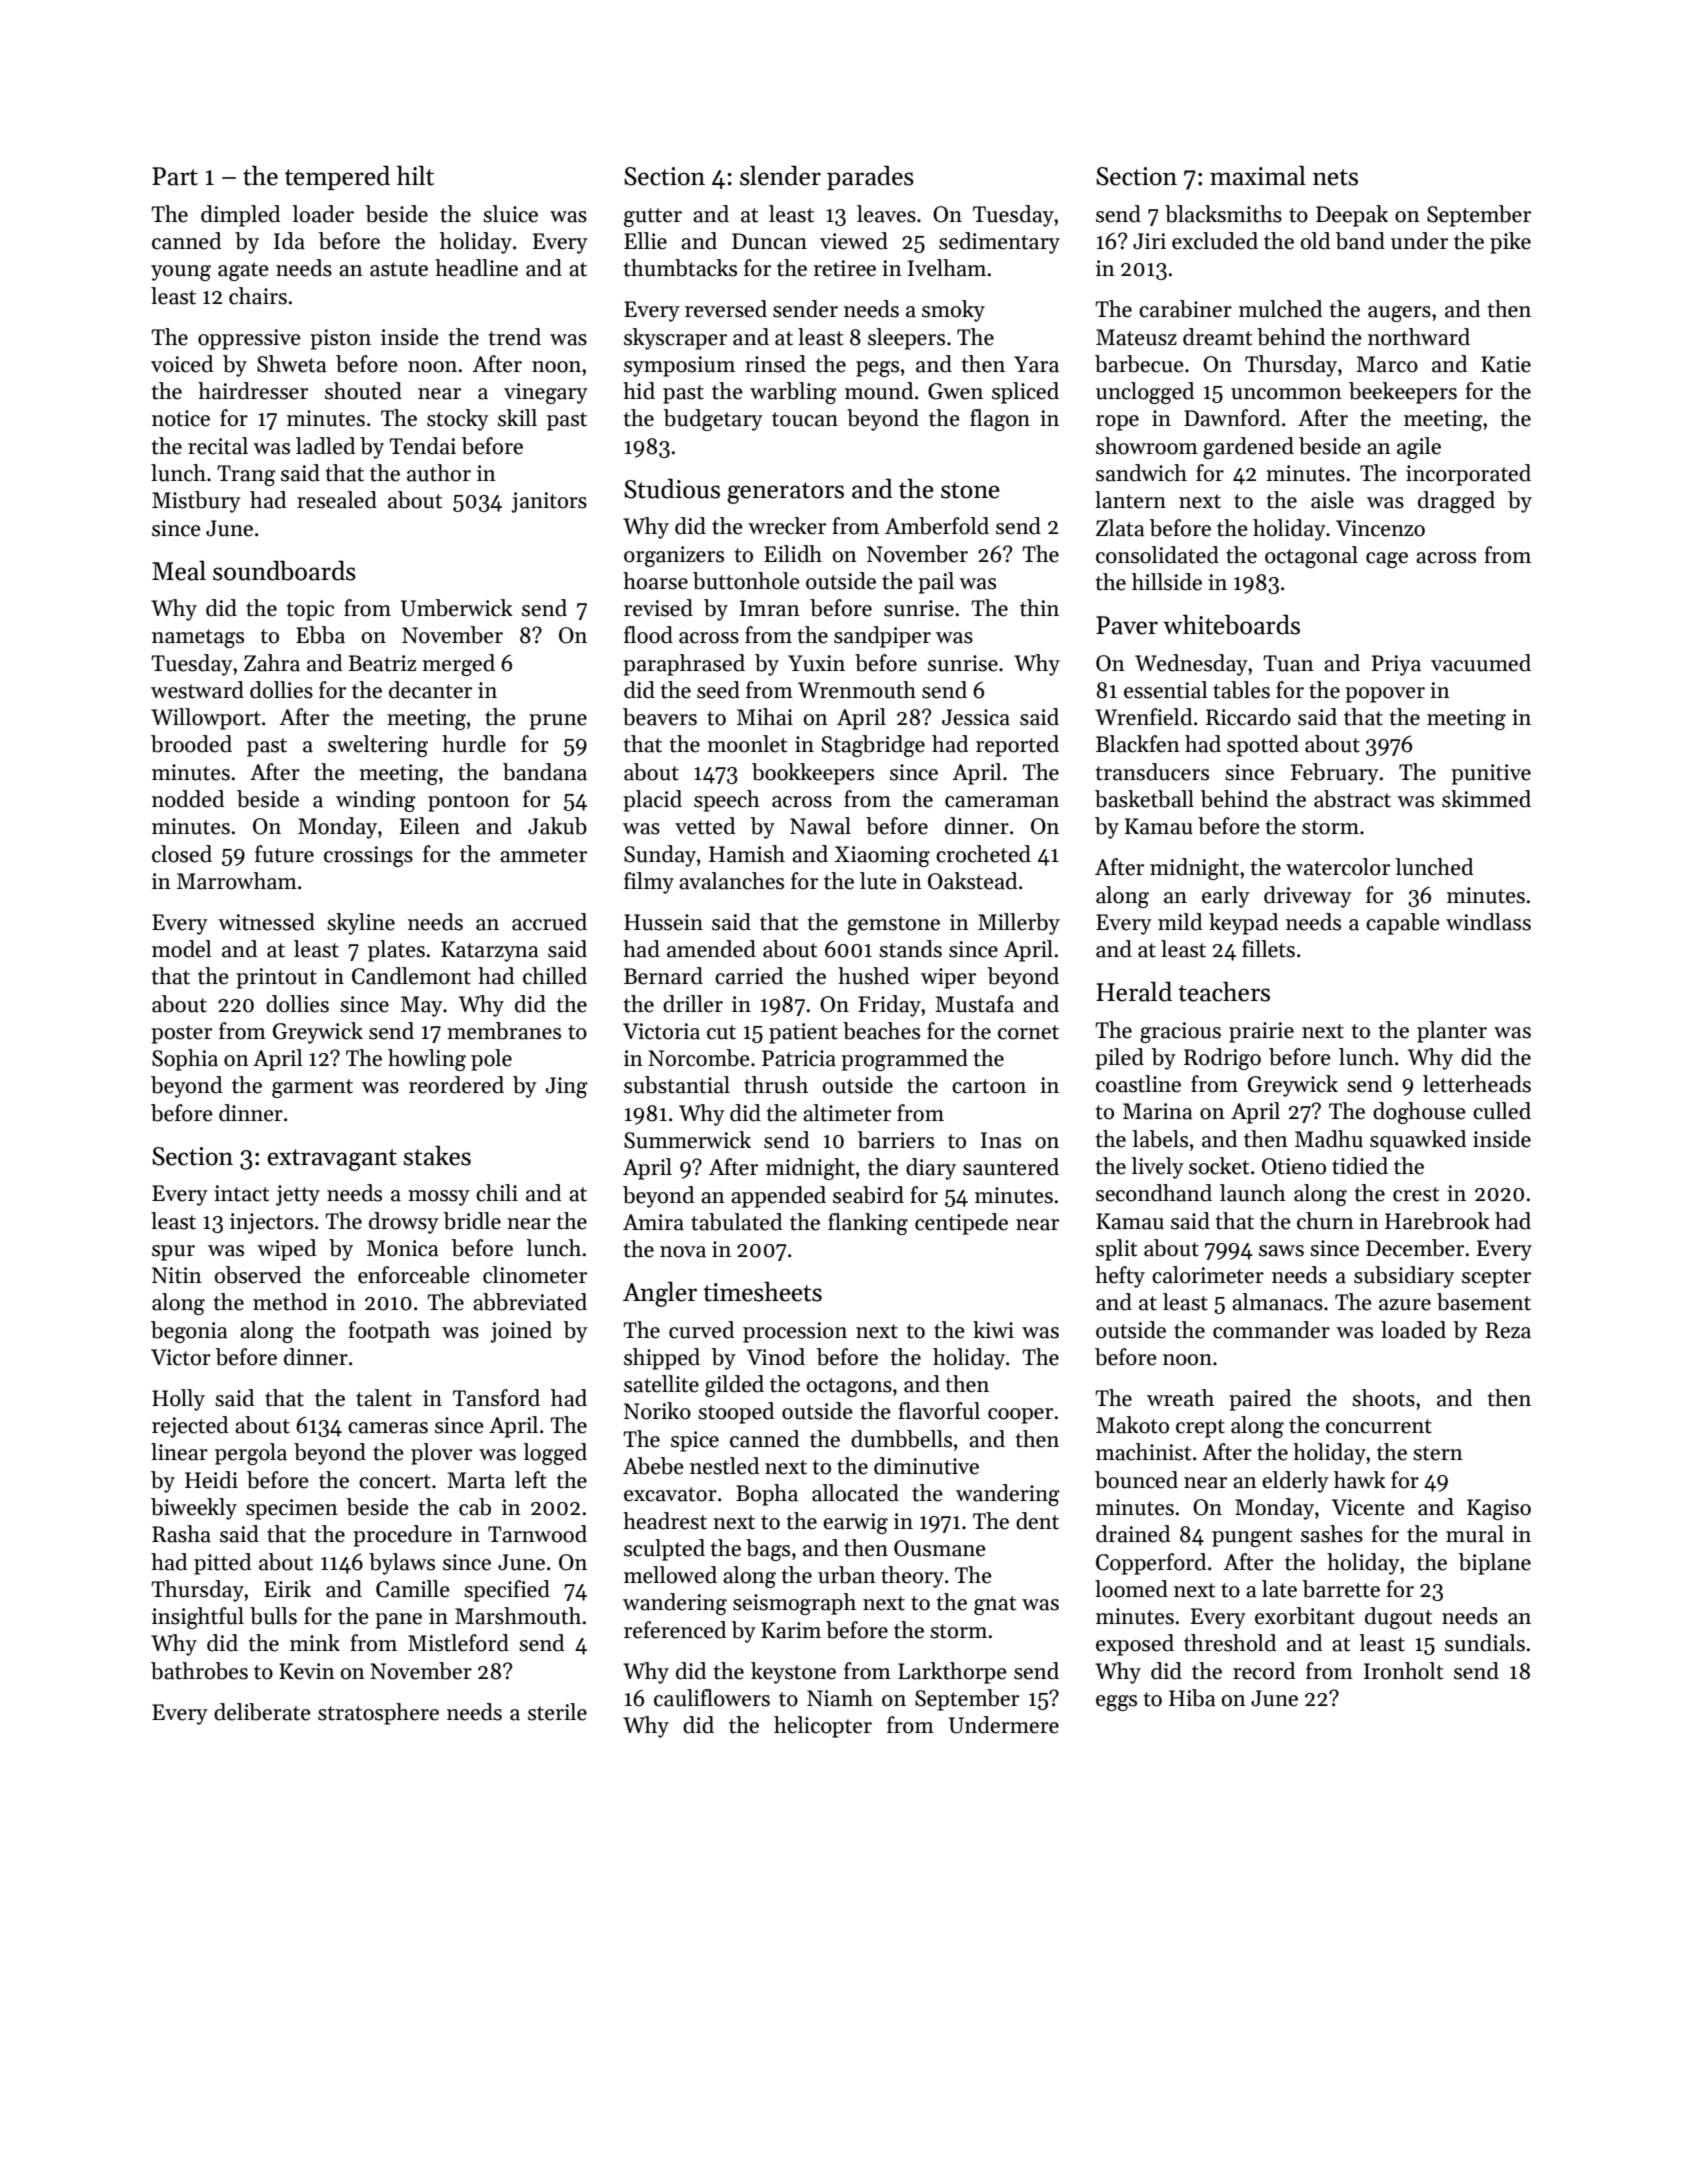 The image size is (1683, 2178). Describe the element at coordinates (993, 1329) in the image. I see `kiwi` at that location.
